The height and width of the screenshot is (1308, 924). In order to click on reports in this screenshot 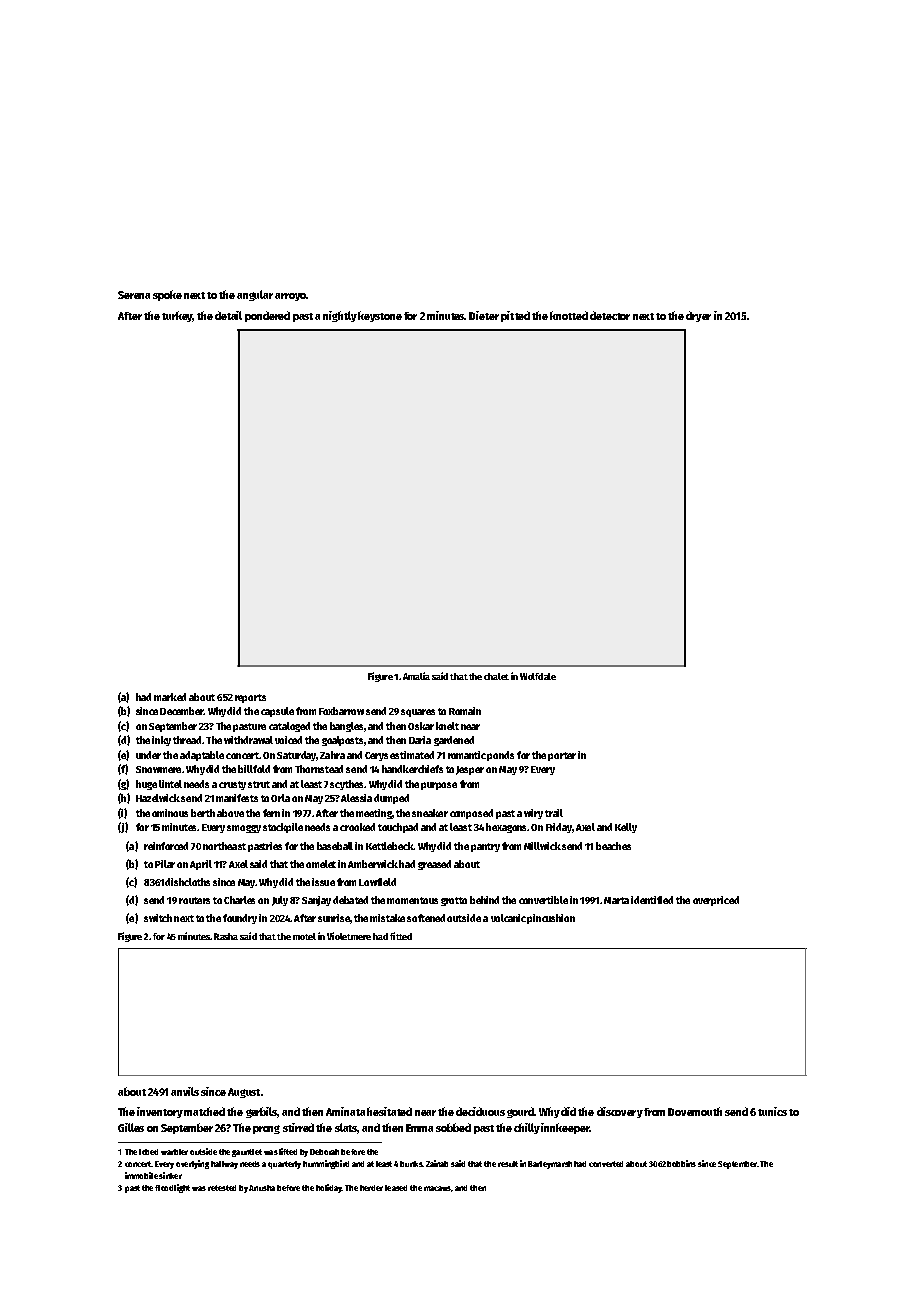, I will do `click(250, 698)`.
